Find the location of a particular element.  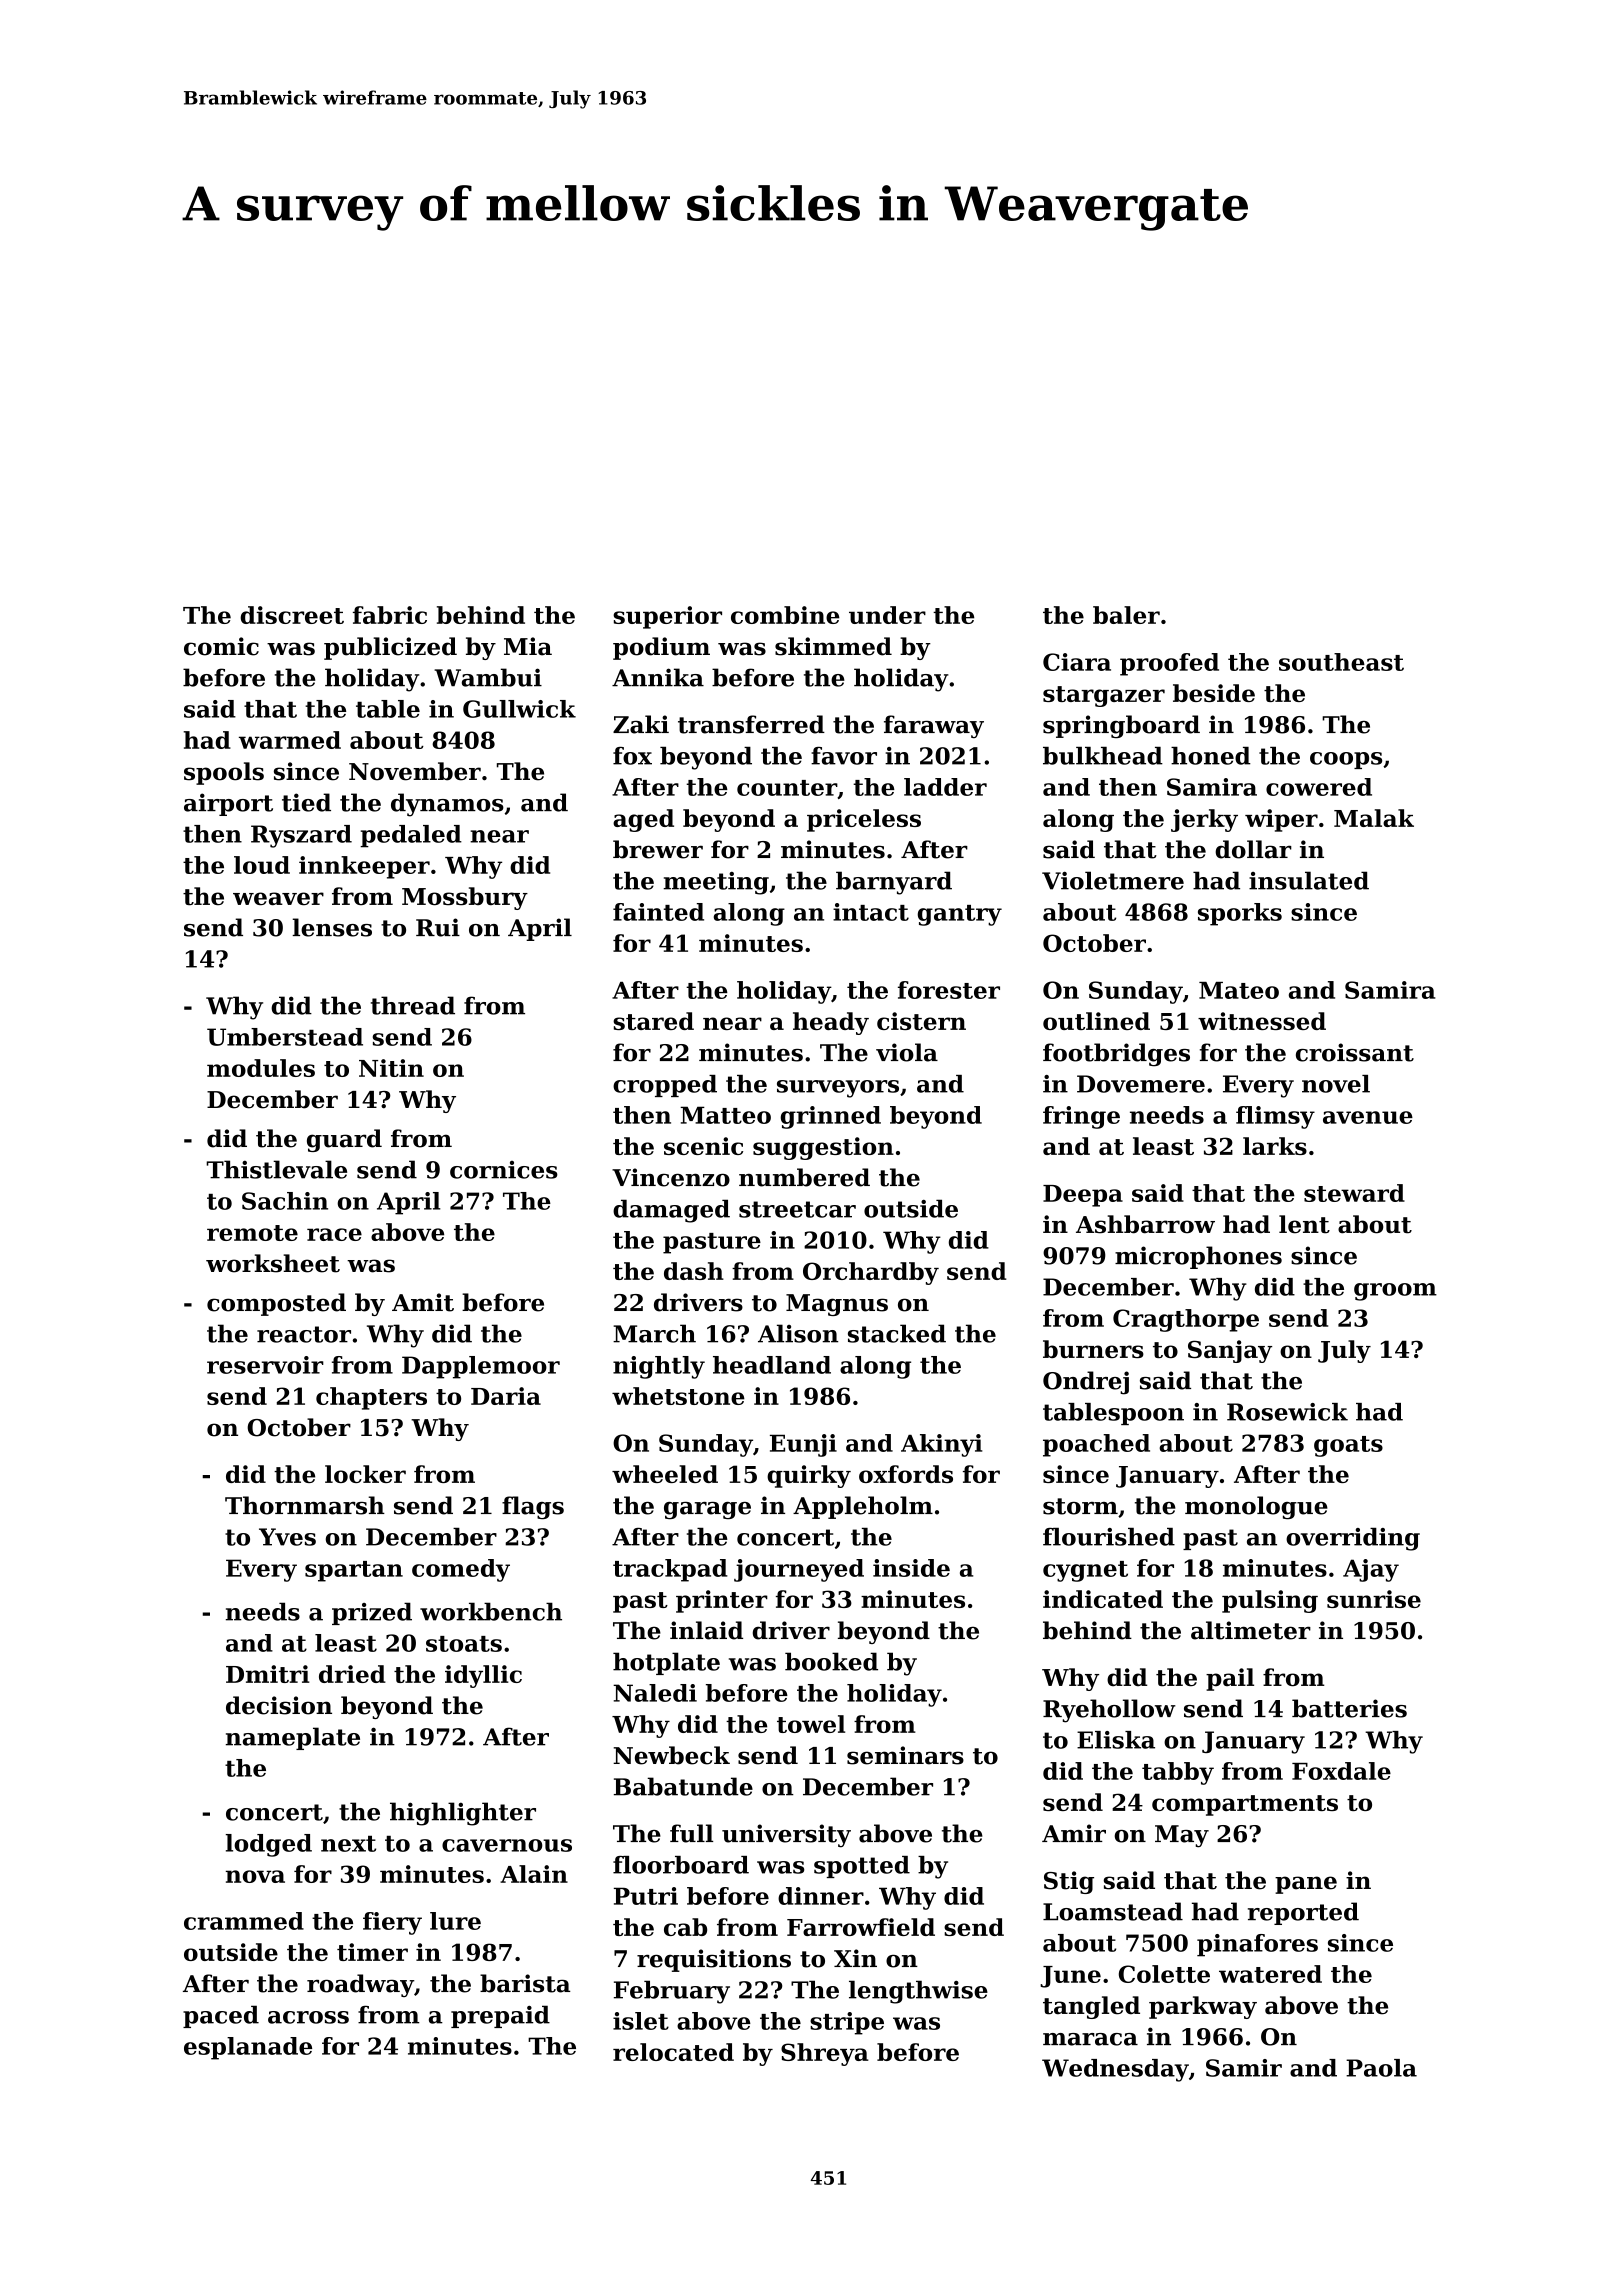

Shreya is located at coordinates (825, 2054).
